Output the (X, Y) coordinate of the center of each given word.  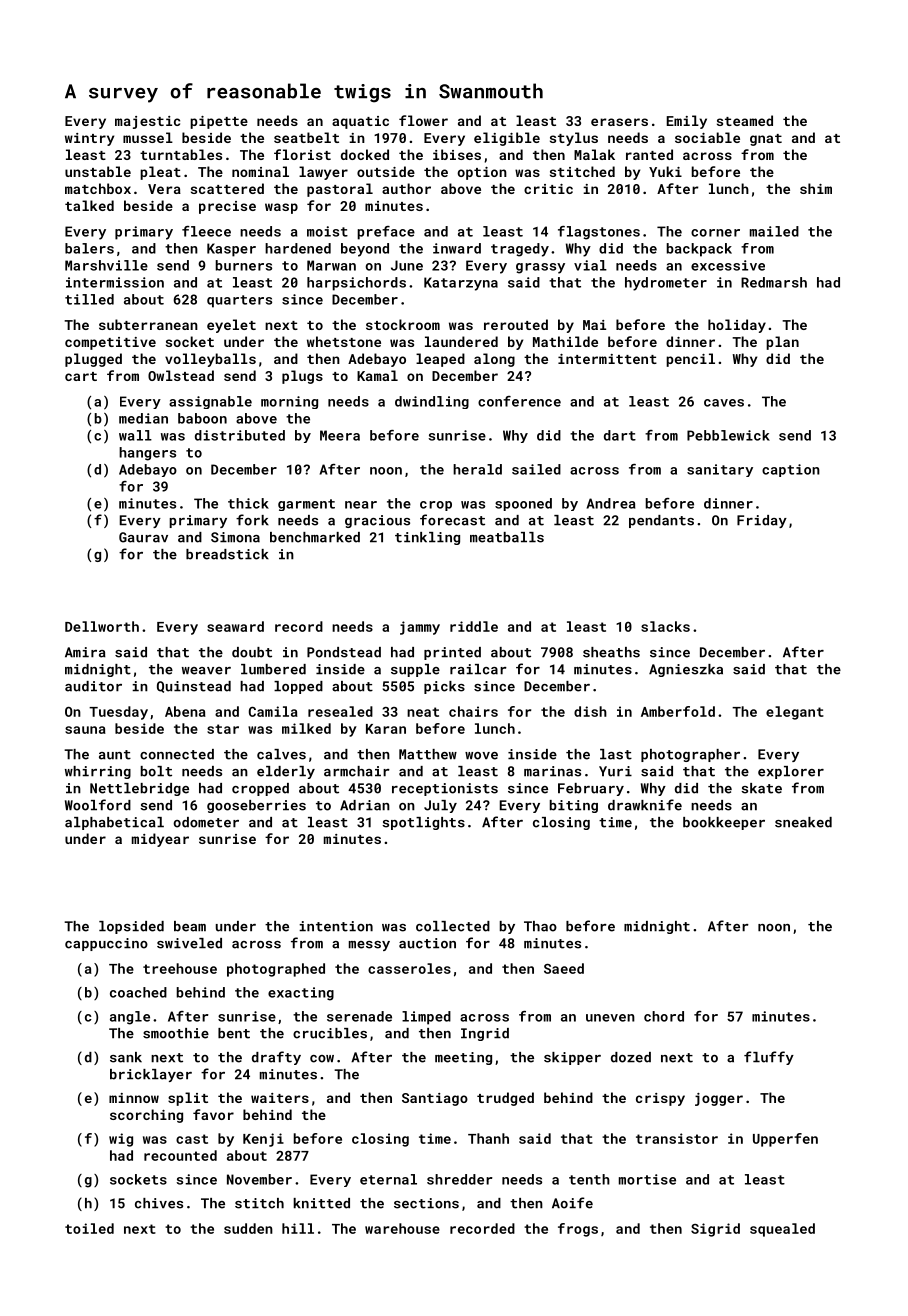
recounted (180, 1155)
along (494, 360)
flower (423, 120)
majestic (147, 122)
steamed (745, 120)
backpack (699, 250)
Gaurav (143, 537)
